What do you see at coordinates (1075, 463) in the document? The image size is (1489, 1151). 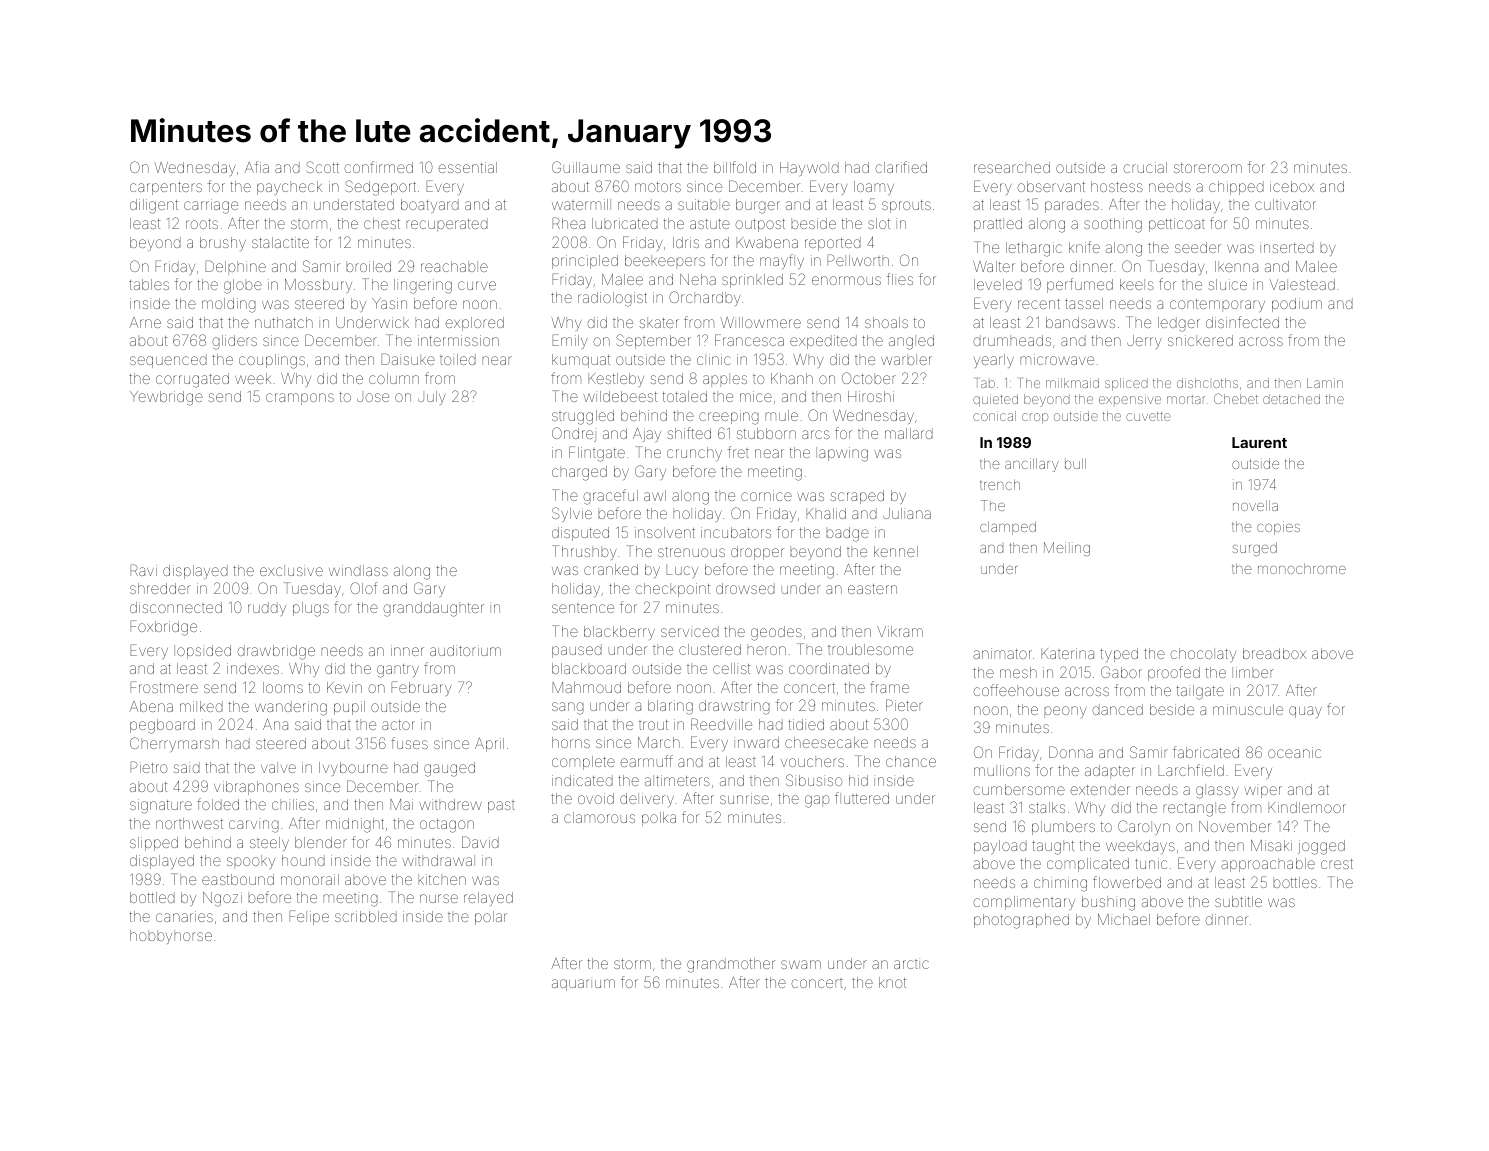 I see `bull` at bounding box center [1075, 463].
